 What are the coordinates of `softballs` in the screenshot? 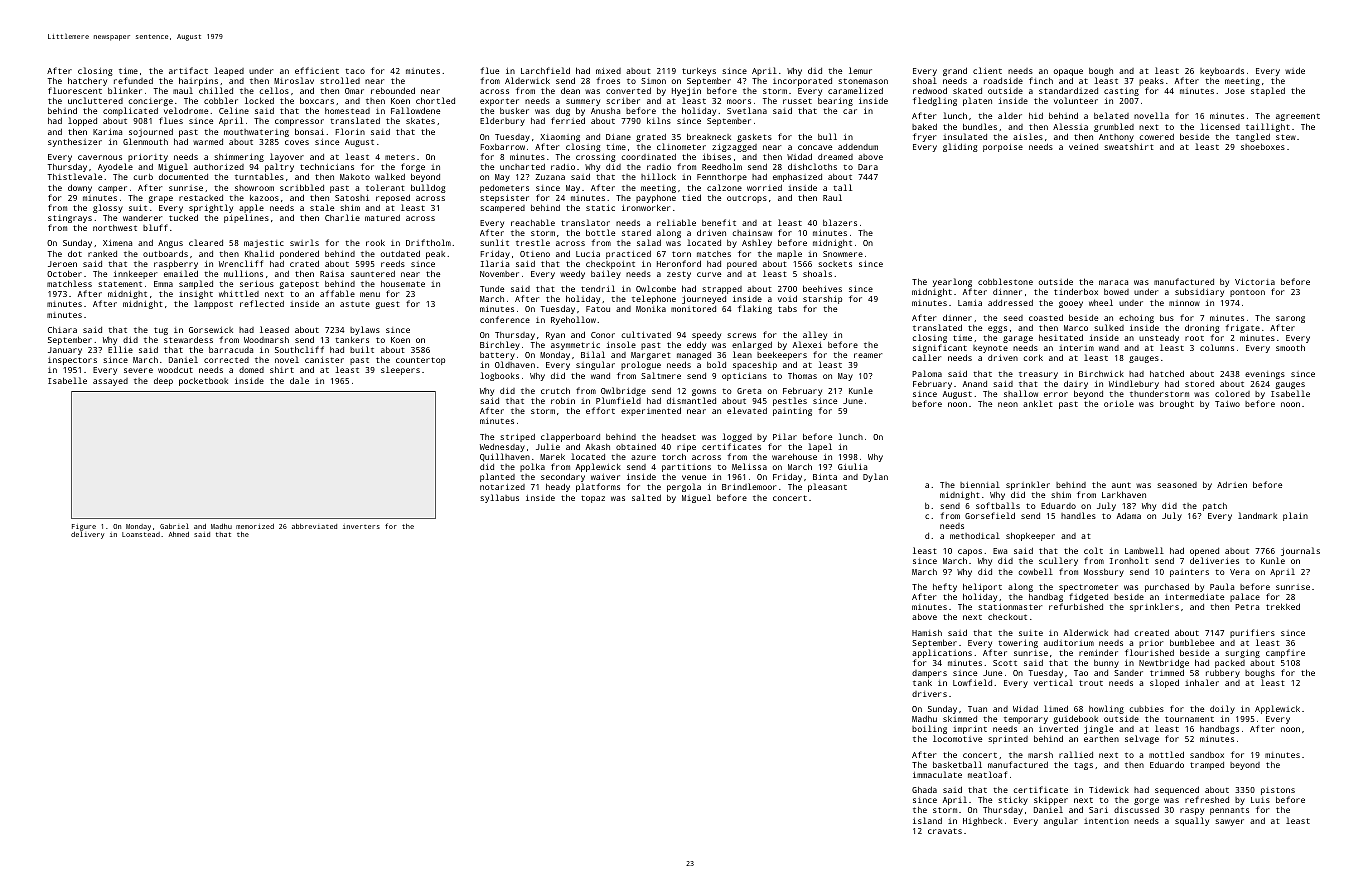 It's located at (998, 505).
